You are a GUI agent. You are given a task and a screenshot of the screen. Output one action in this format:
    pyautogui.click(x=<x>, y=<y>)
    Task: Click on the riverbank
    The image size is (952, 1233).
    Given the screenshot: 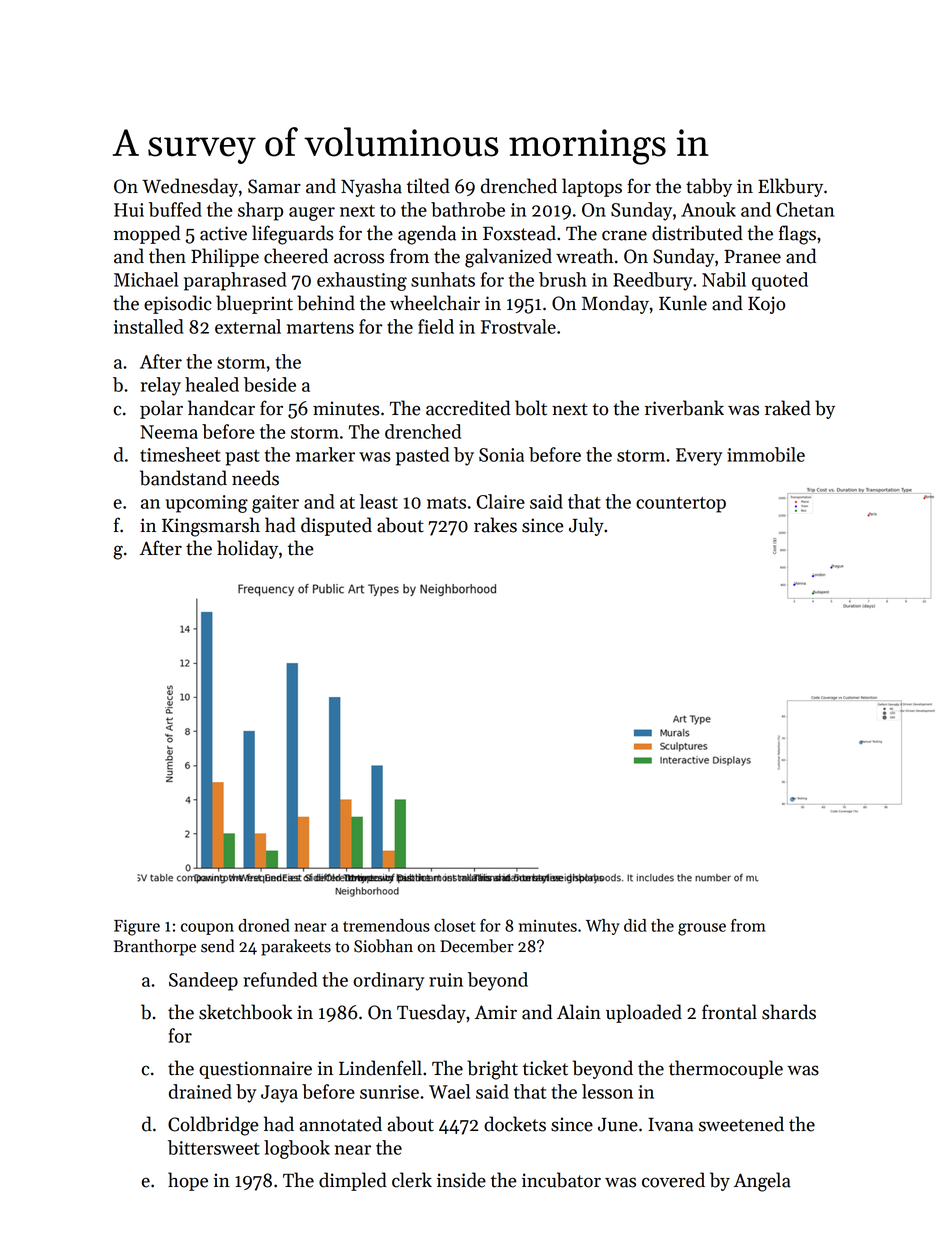 What is the action you would take?
    pyautogui.click(x=684, y=408)
